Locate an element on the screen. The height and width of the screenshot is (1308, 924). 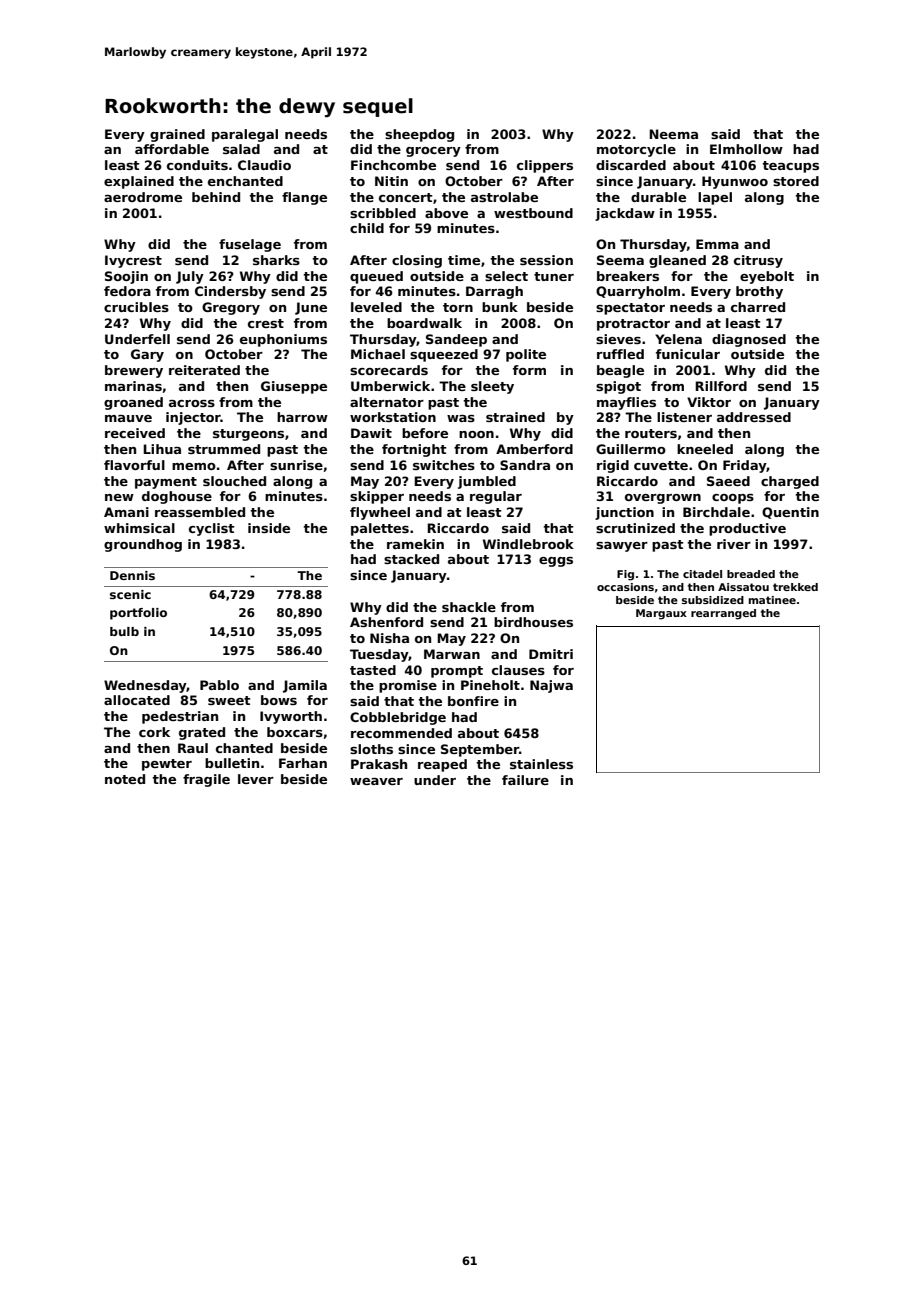
Saeed is located at coordinates (728, 481).
